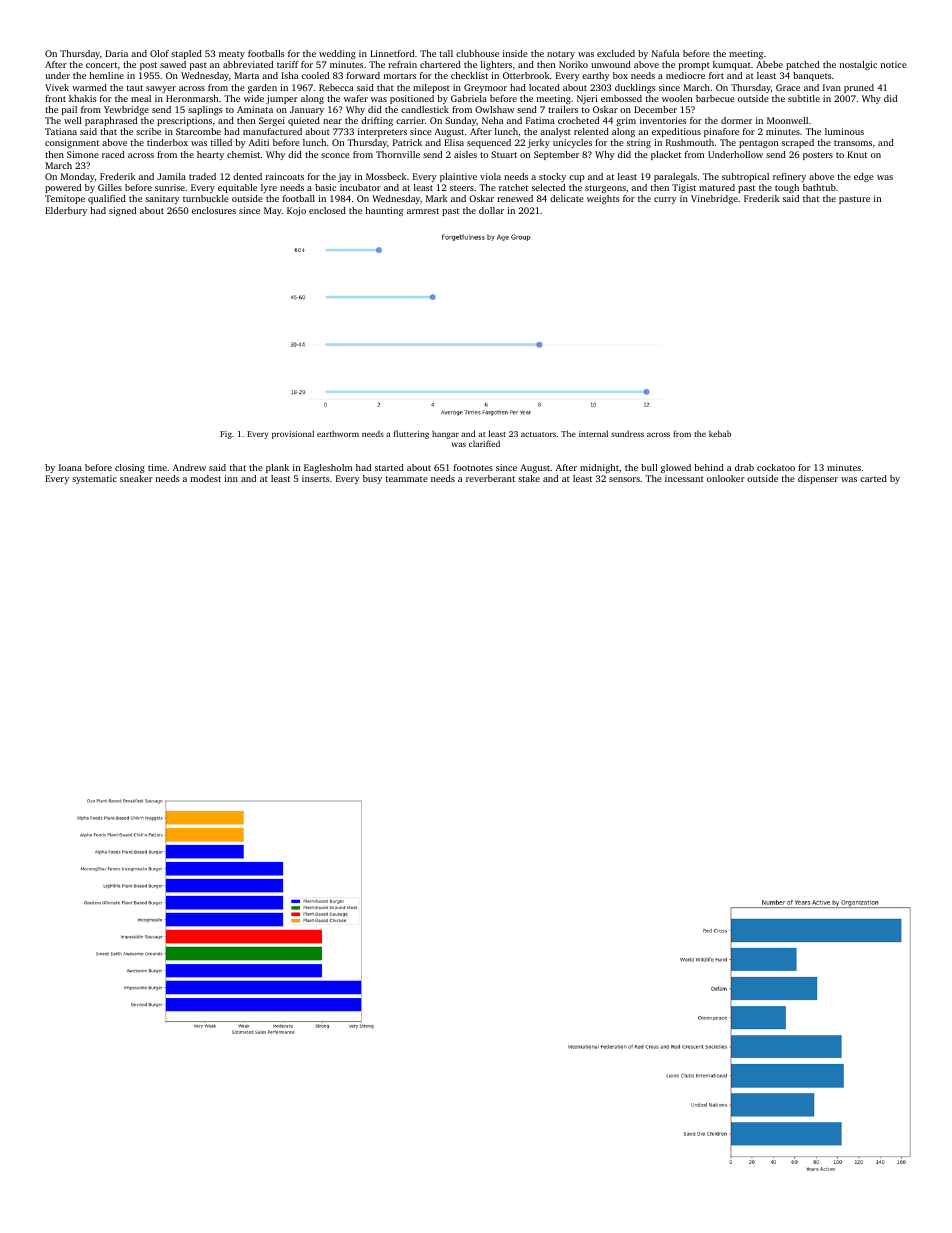  Describe the element at coordinates (70, 467) in the image. I see `Ioana` at that location.
